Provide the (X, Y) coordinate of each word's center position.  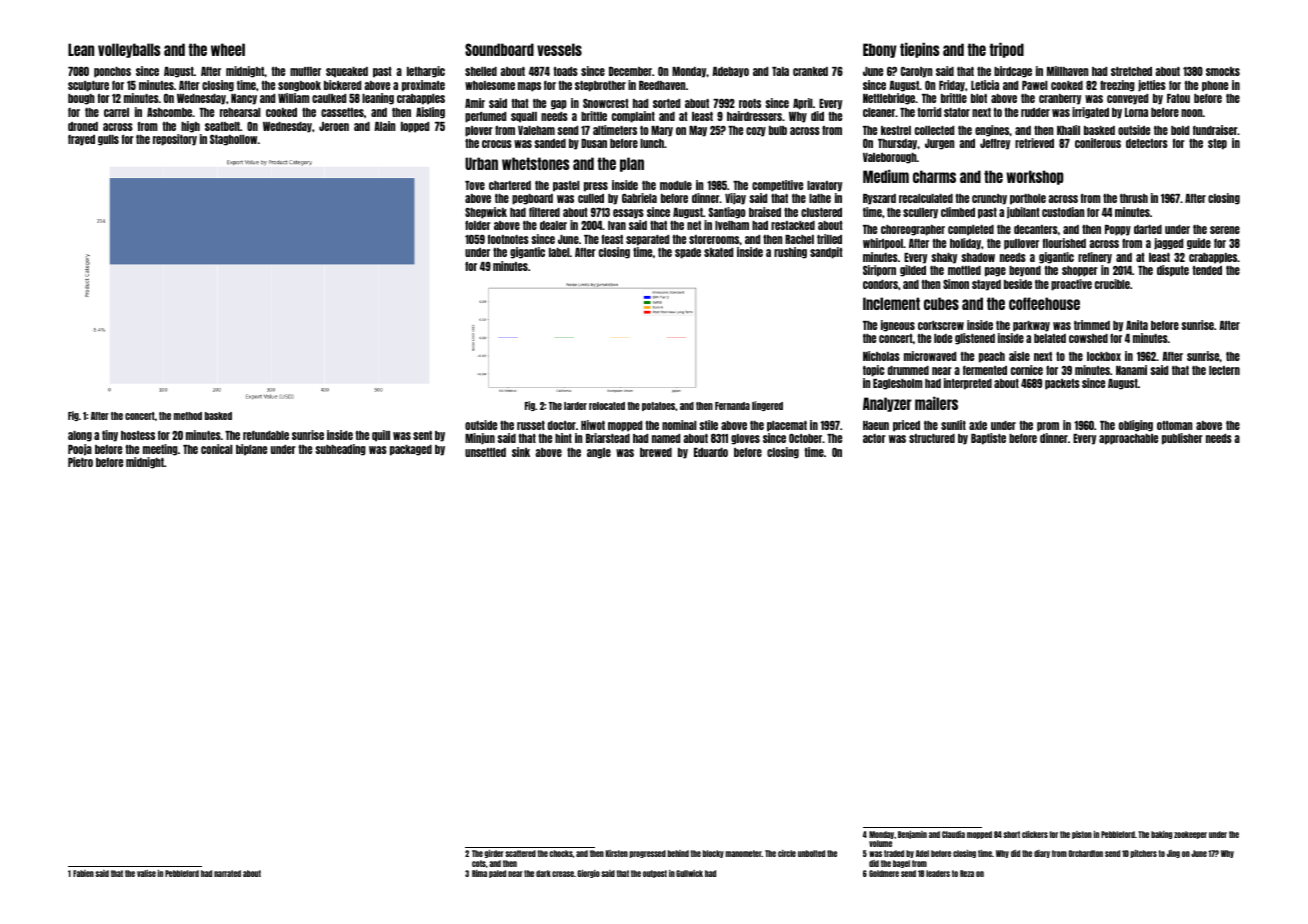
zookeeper (1190, 835)
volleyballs (129, 50)
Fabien (83, 873)
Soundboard (499, 49)
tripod (1006, 50)
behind (678, 853)
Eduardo (711, 452)
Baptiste (988, 439)
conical (217, 449)
